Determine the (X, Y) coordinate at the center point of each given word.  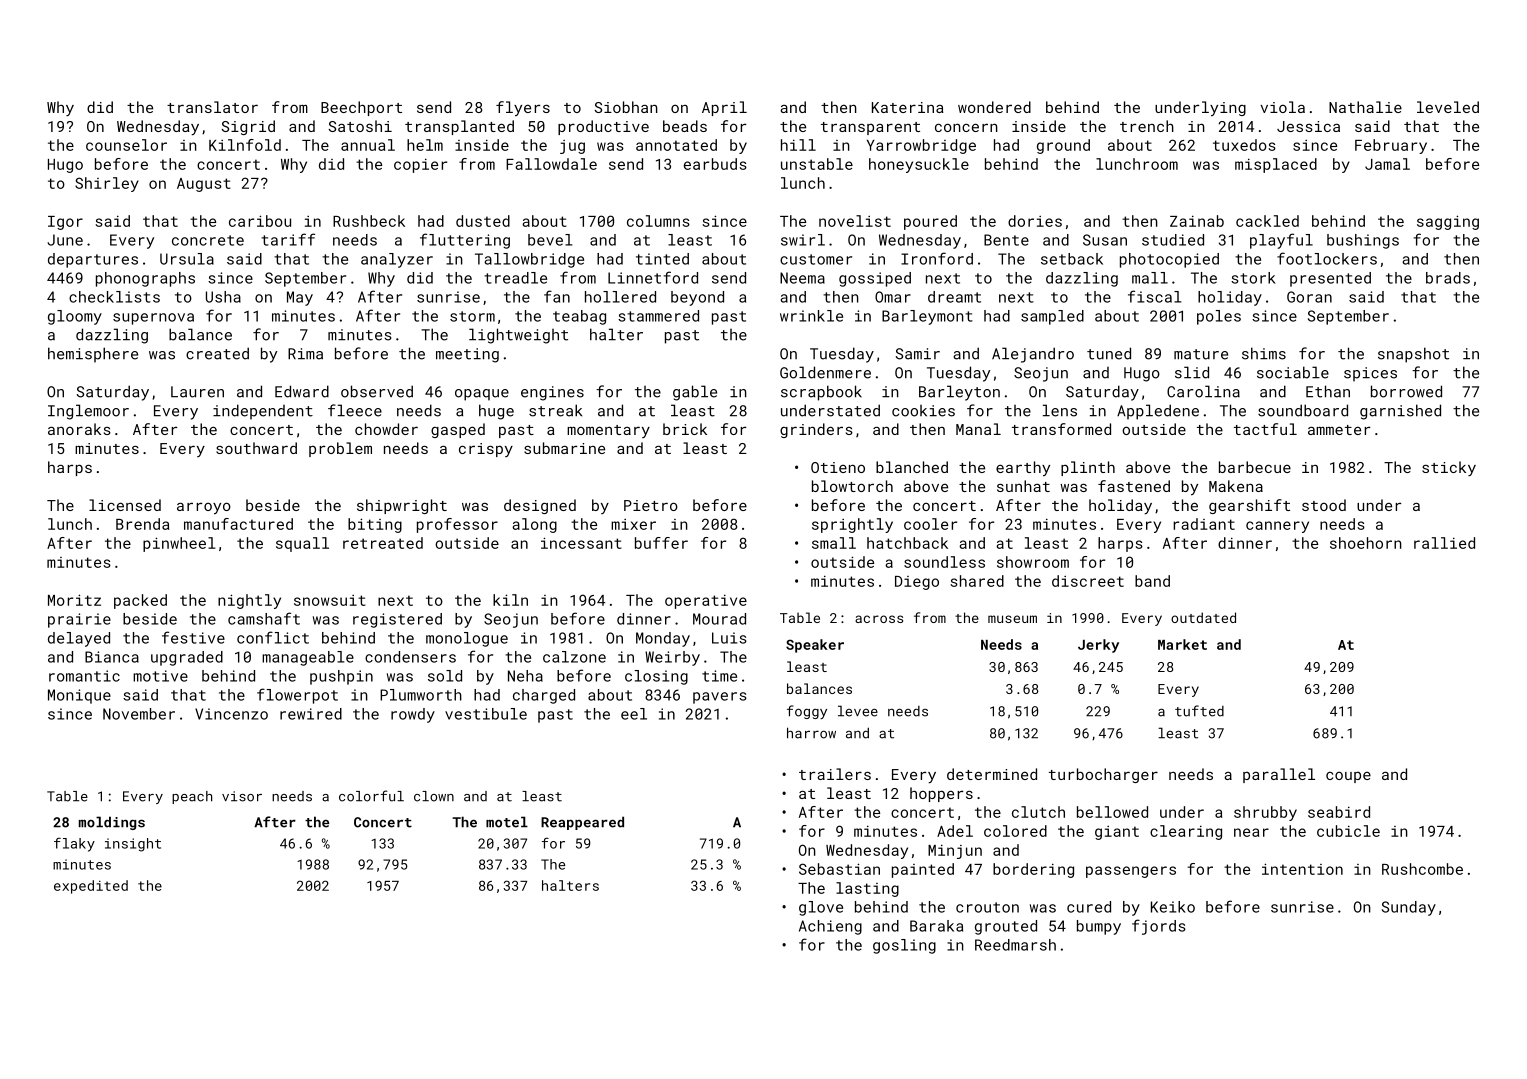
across (879, 619)
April (724, 108)
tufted (1199, 711)
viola (1282, 107)
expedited (91, 887)
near (1251, 832)
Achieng (830, 927)
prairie (79, 620)
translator (212, 107)
